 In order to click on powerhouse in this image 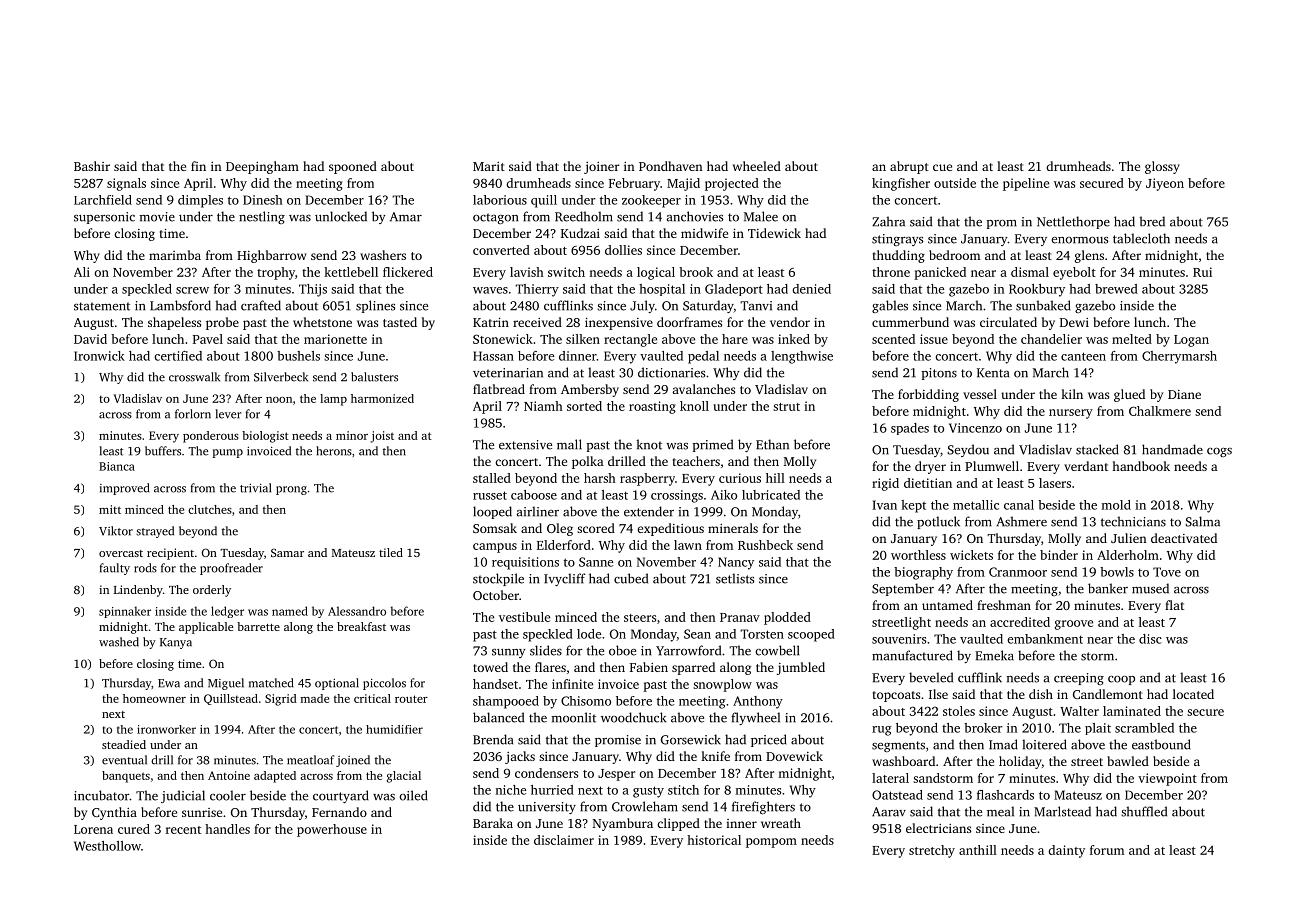, I will do `click(332, 830)`.
